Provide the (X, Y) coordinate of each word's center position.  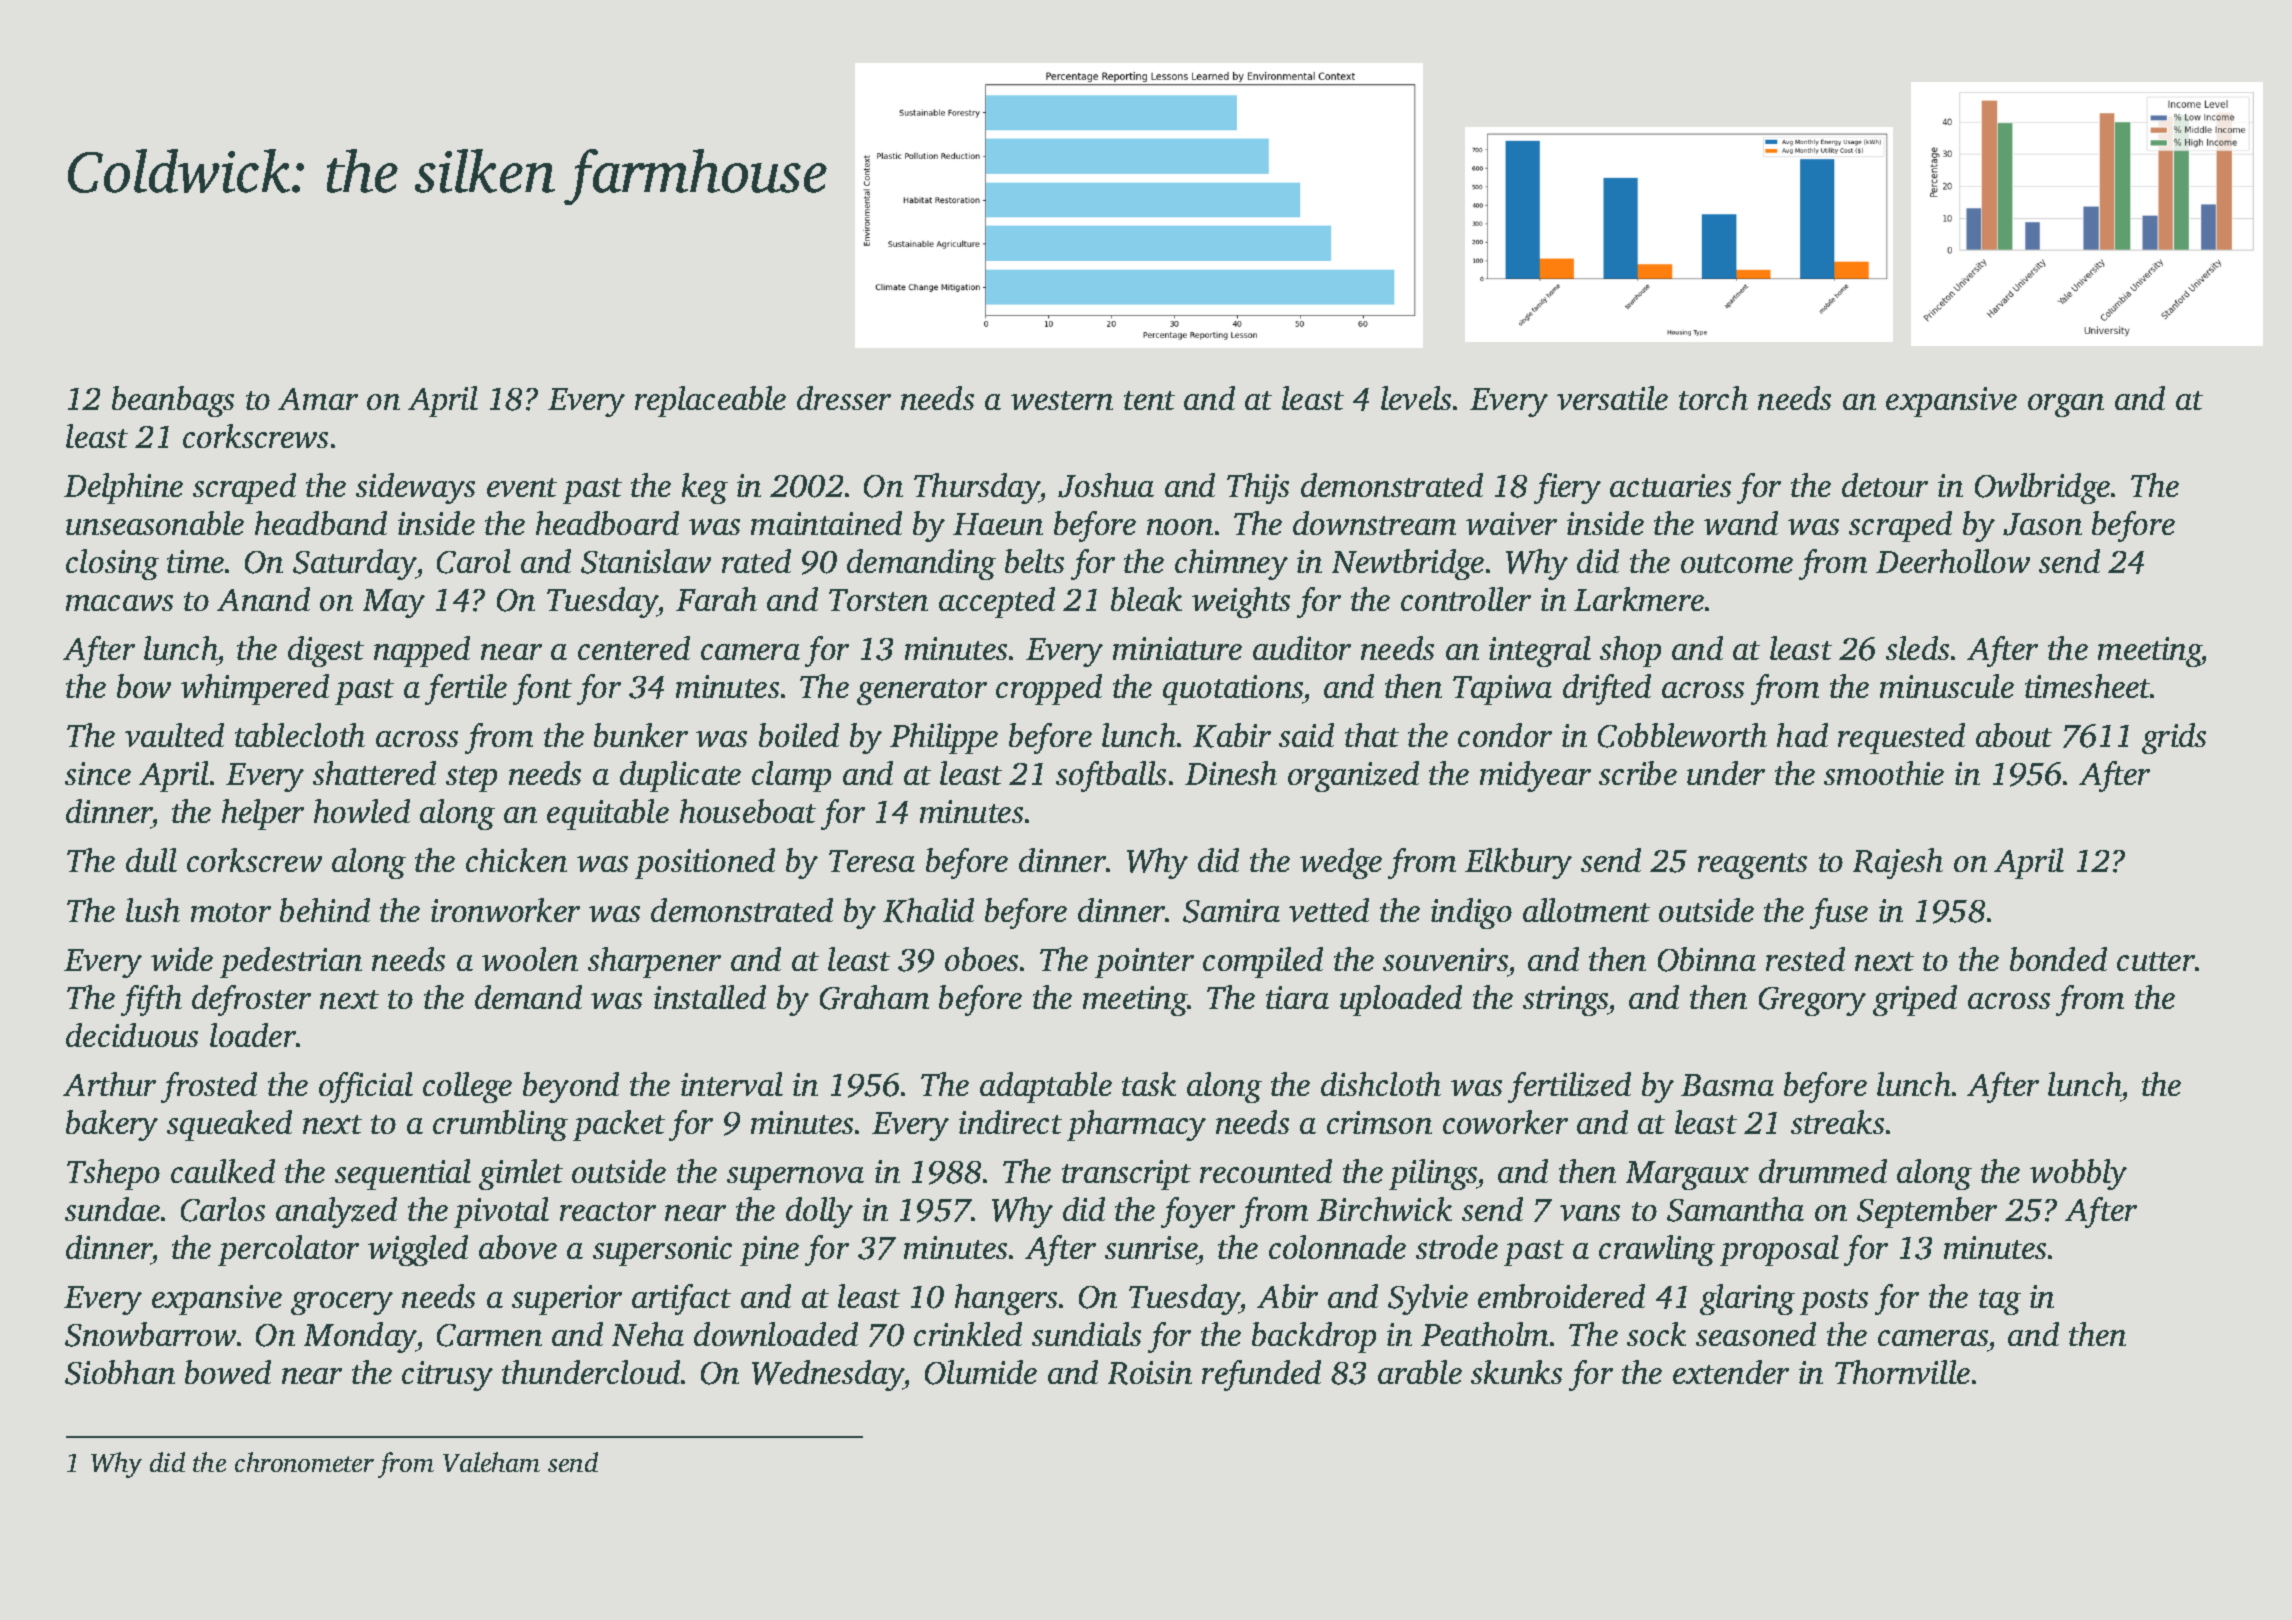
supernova (795, 1178)
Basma (1727, 1085)
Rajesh (1898, 863)
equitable (608, 814)
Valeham (491, 1462)
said (1306, 735)
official (366, 1087)
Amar (318, 399)
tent (1149, 400)
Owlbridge (2042, 488)
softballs (1111, 776)
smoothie (1884, 773)
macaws (119, 603)
